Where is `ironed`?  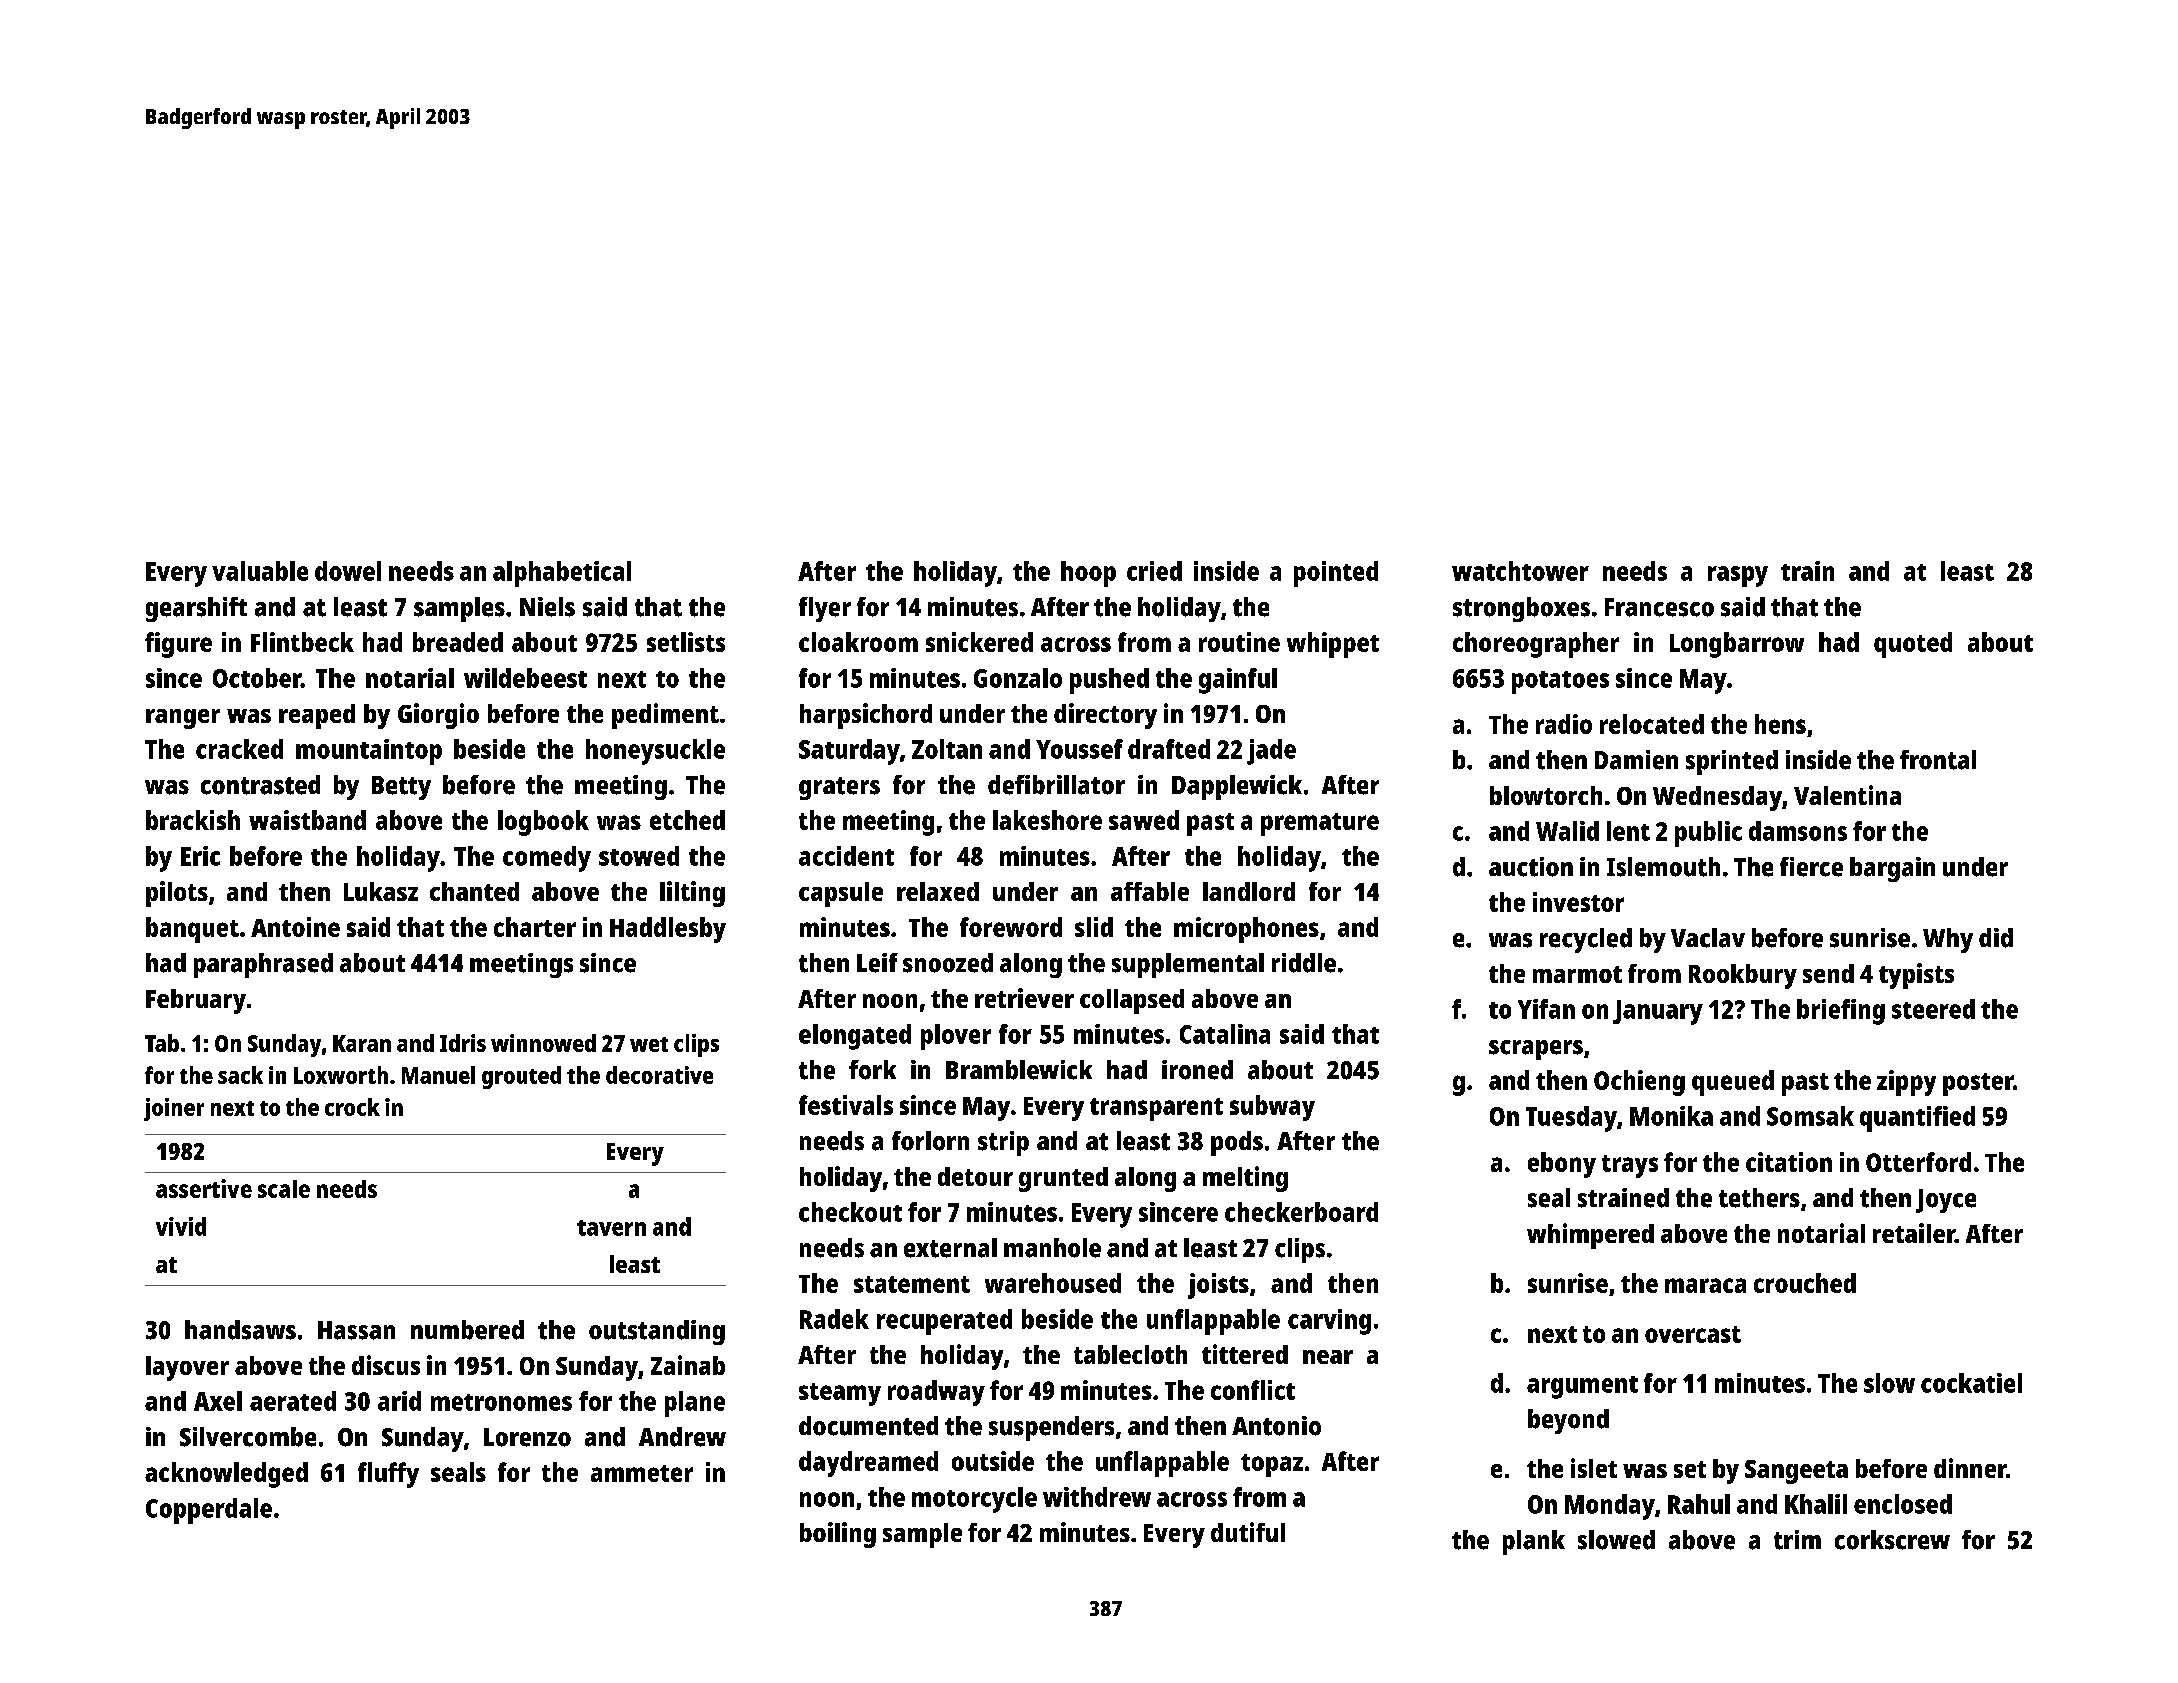 ironed is located at coordinates (1197, 1070).
